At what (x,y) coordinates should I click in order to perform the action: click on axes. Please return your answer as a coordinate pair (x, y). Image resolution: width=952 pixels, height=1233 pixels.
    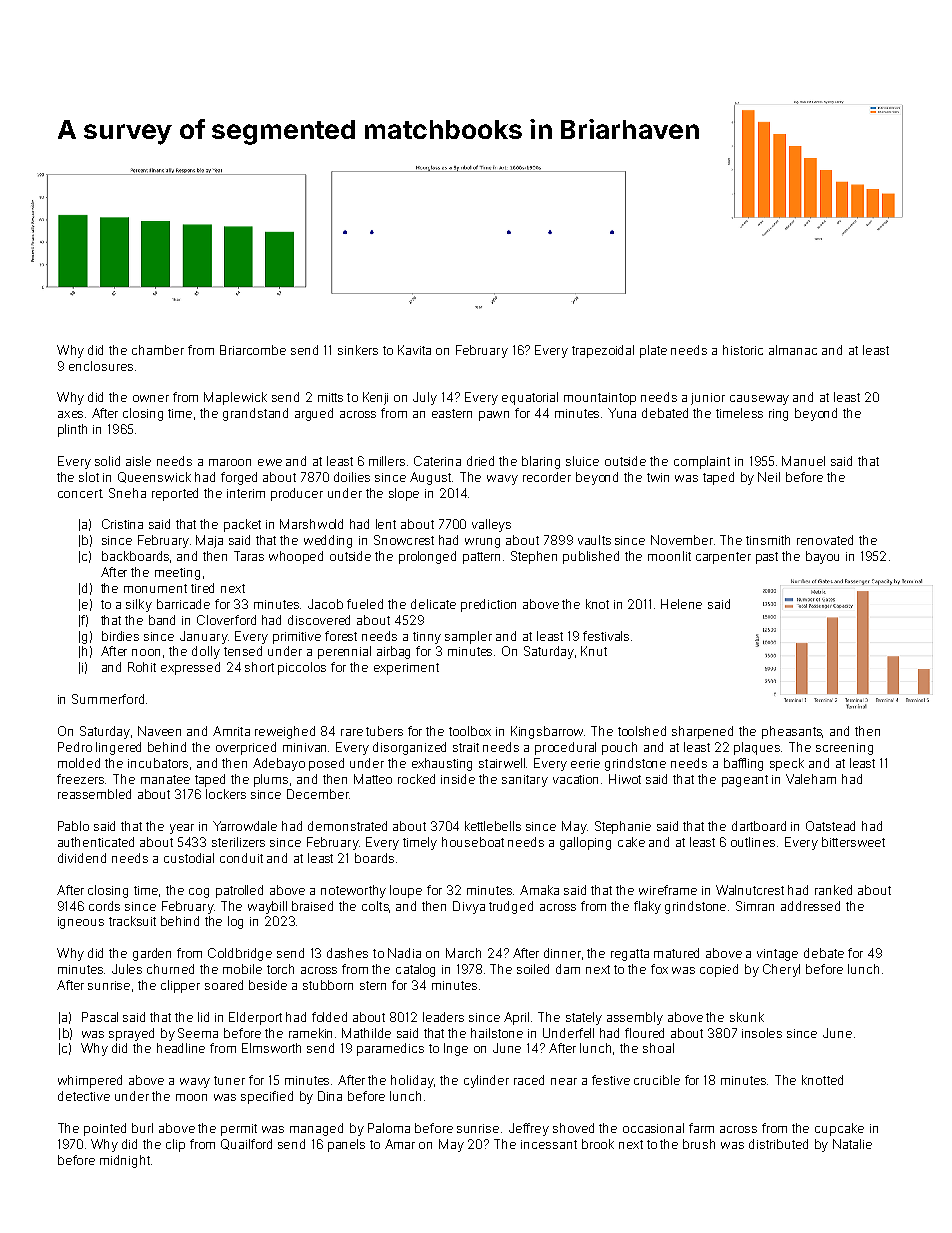
    Looking at the image, I should click on (70, 414).
